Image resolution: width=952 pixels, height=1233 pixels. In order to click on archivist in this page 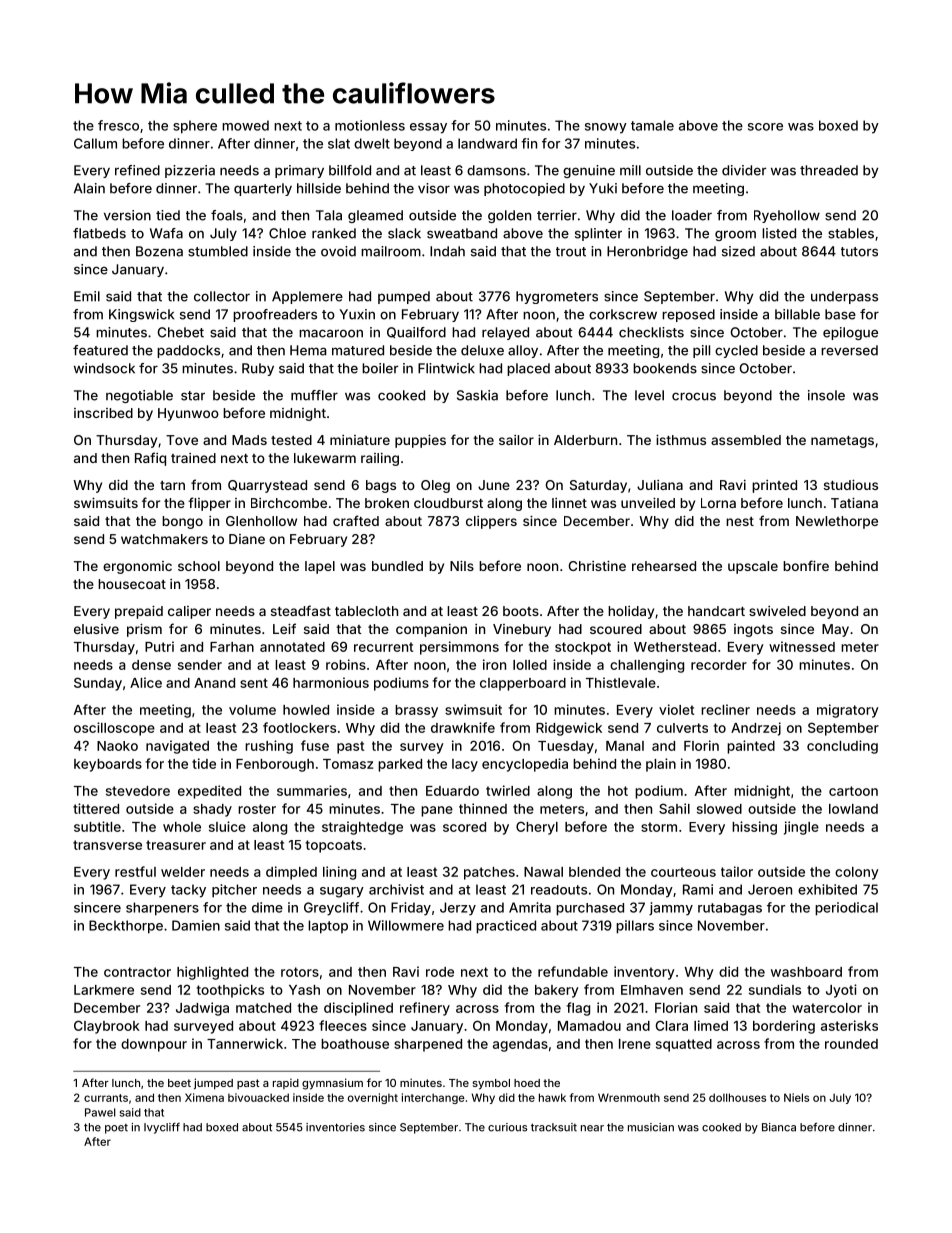, I will do `click(396, 889)`.
